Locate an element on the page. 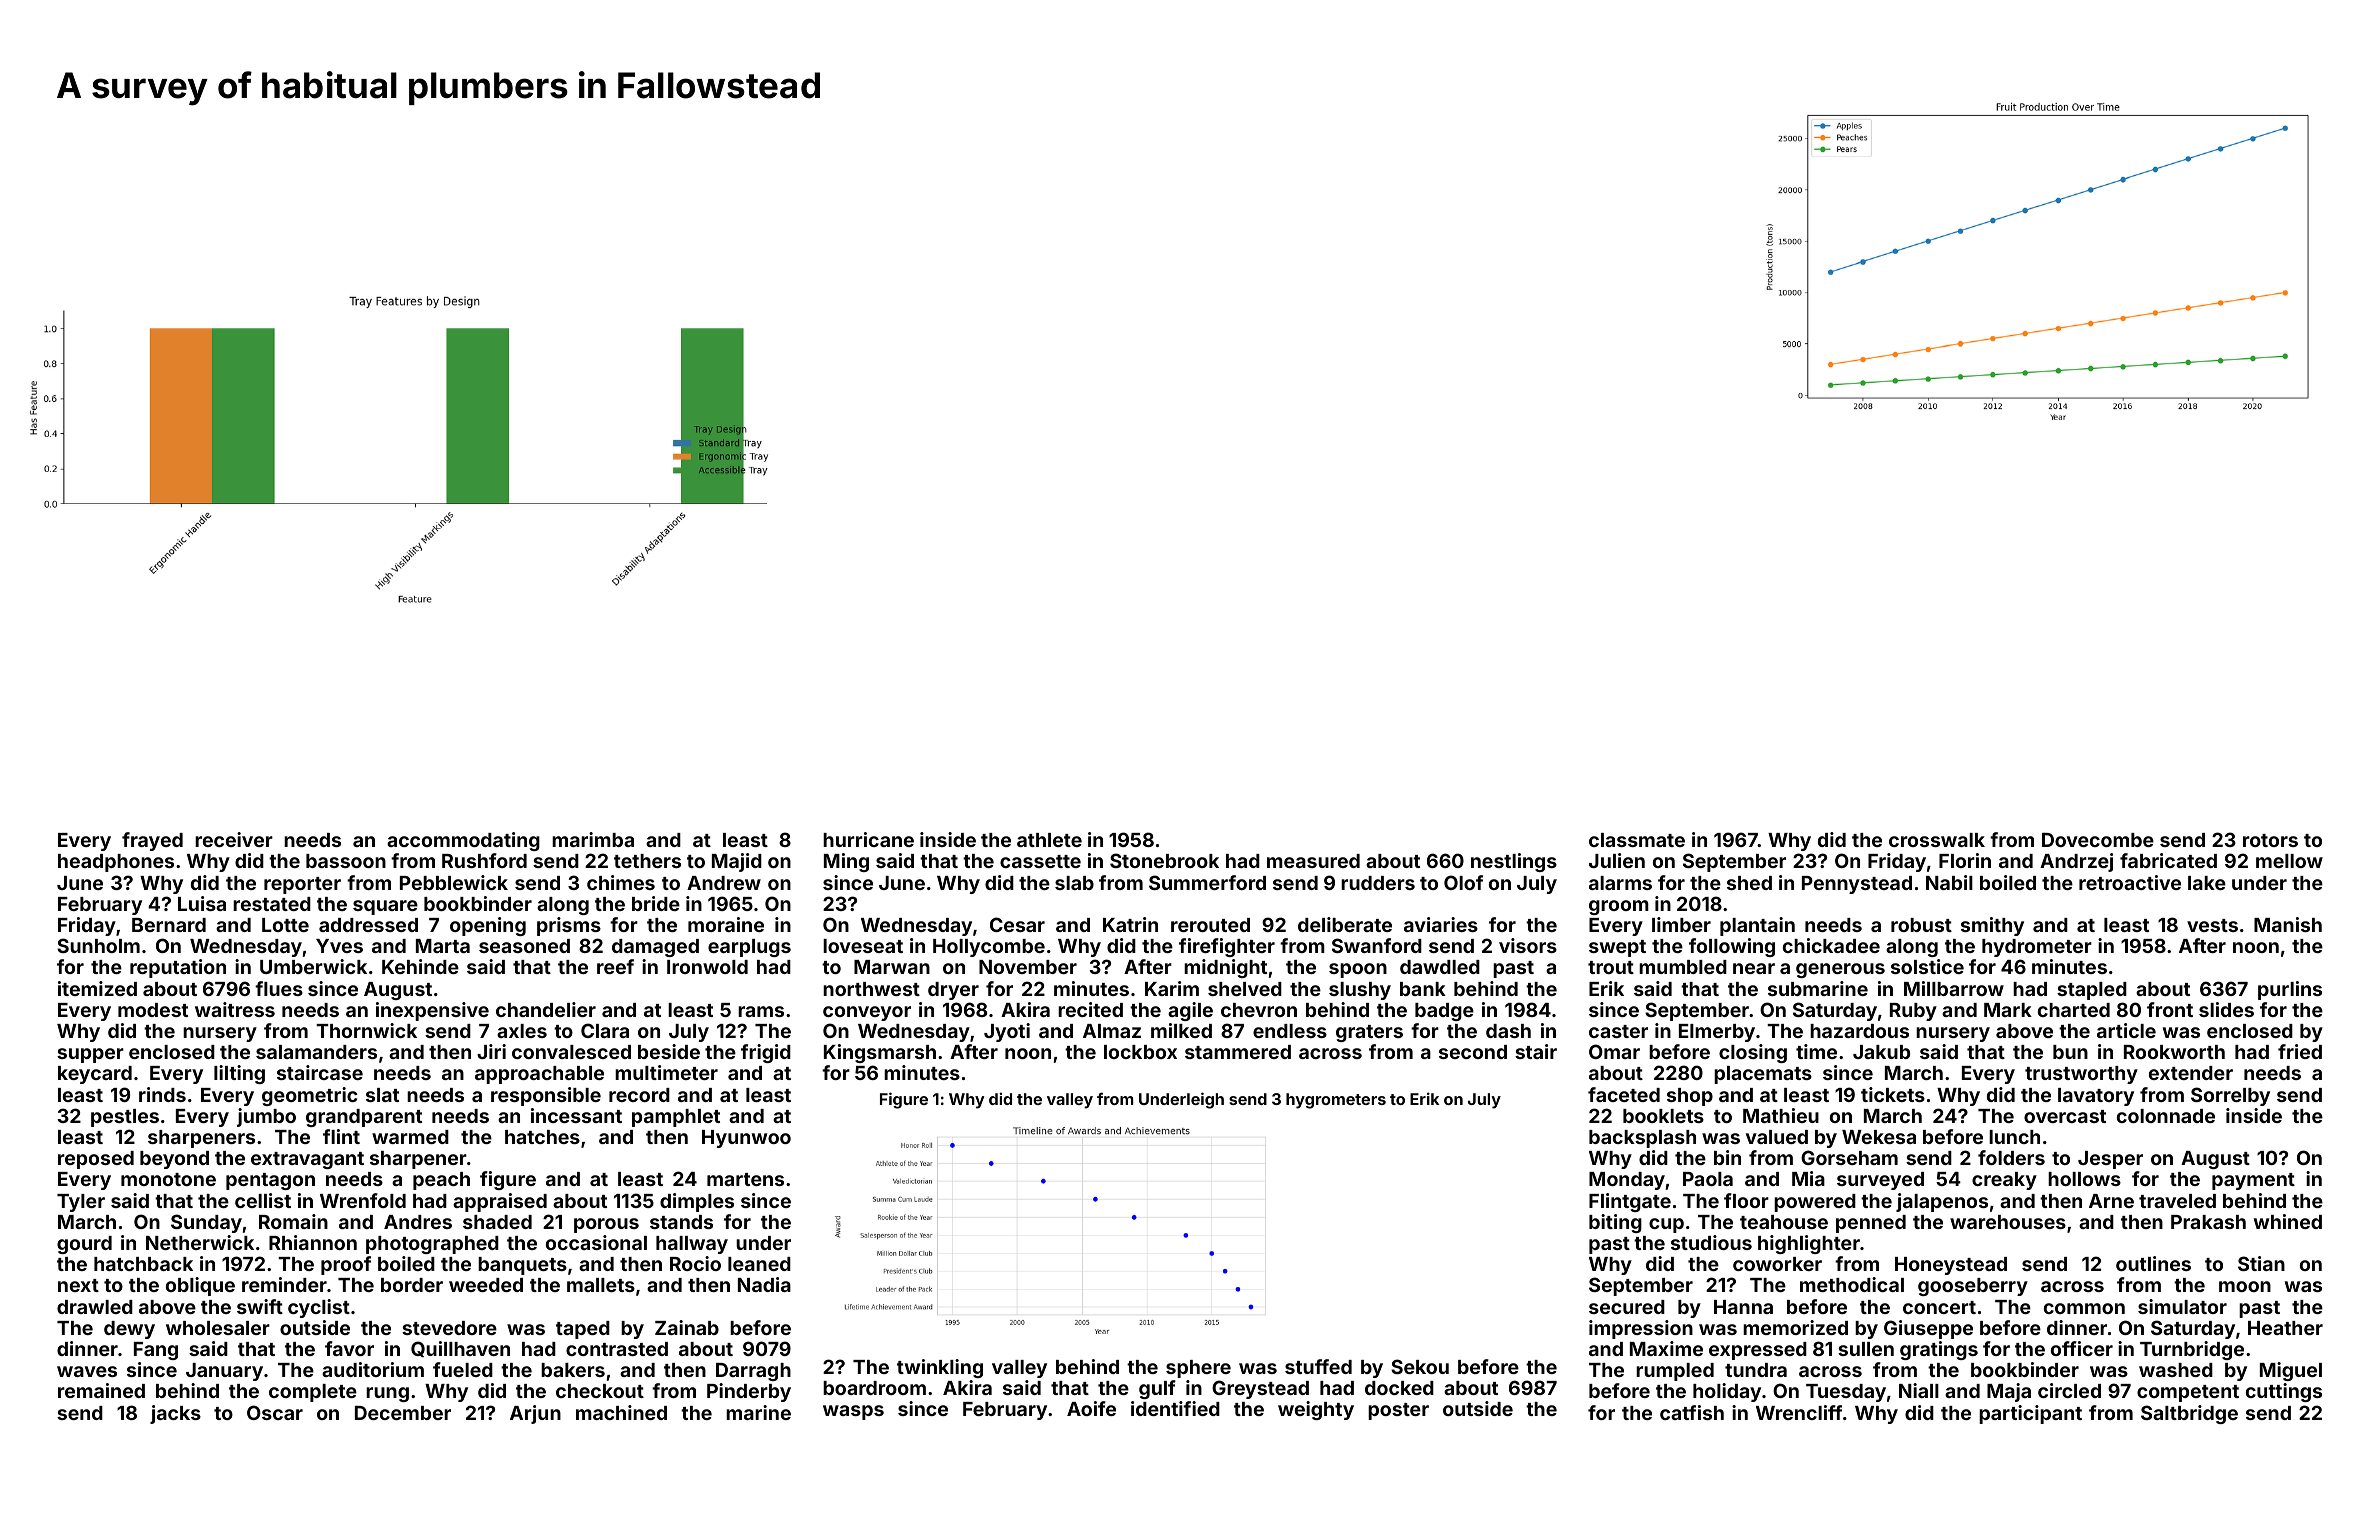 The image size is (2380, 1540). Arjun is located at coordinates (535, 1414).
